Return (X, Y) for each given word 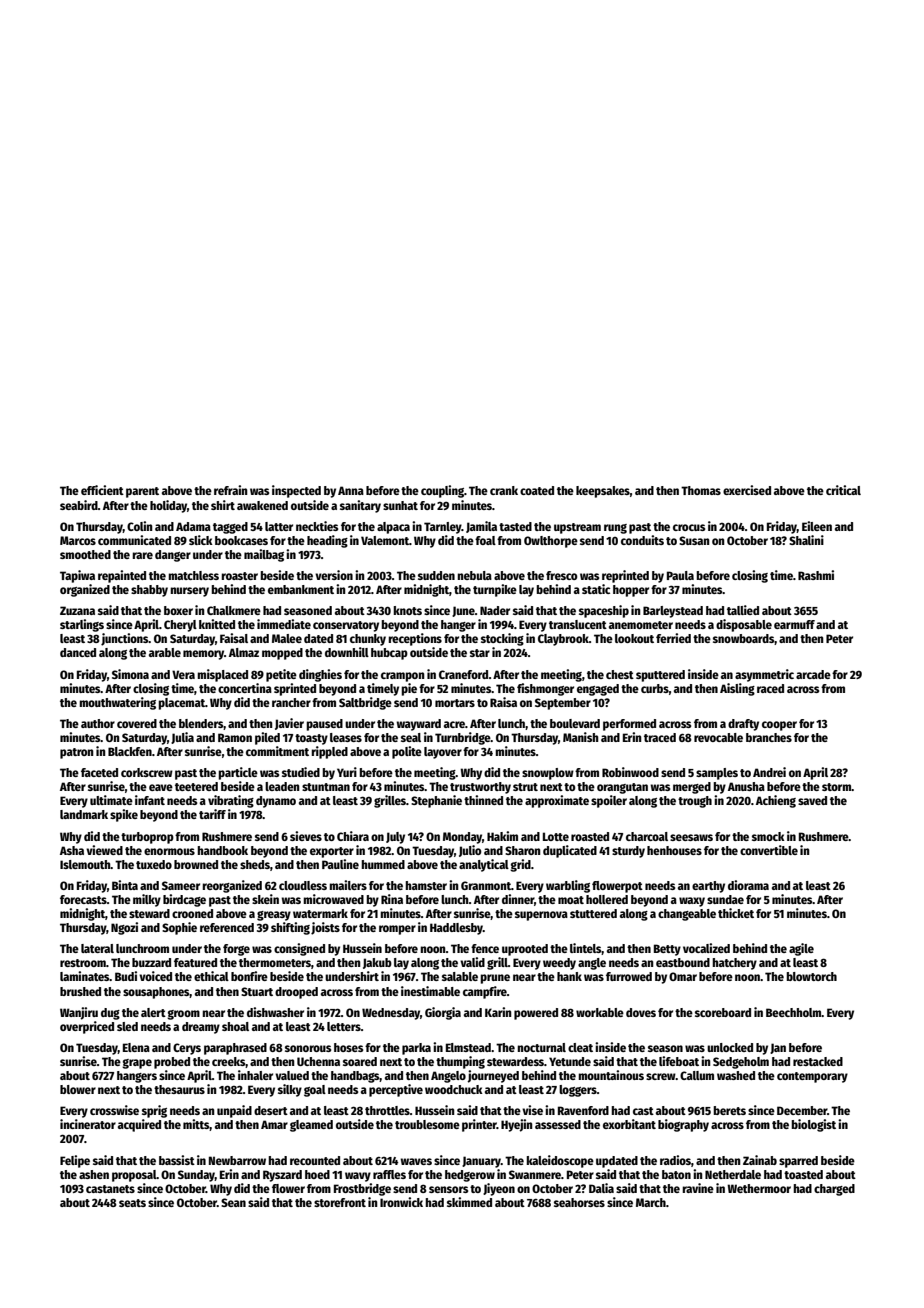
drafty (743, 725)
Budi (126, 976)
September (563, 704)
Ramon (235, 737)
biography (683, 1125)
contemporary (812, 1077)
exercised (747, 490)
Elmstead (468, 1047)
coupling (442, 491)
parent (142, 492)
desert (271, 1110)
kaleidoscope (560, 1161)
